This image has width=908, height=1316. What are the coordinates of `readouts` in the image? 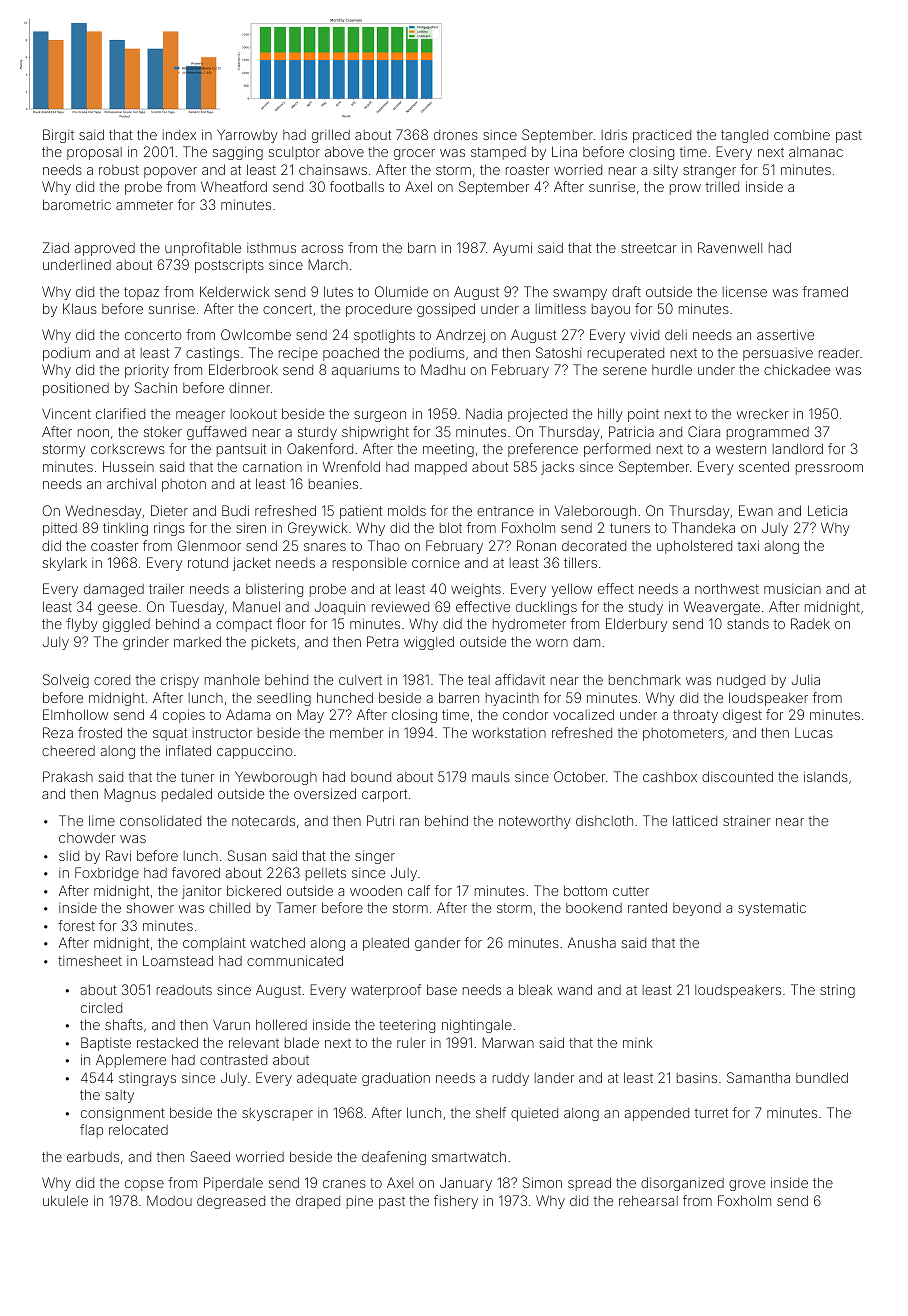 It's located at (184, 990).
